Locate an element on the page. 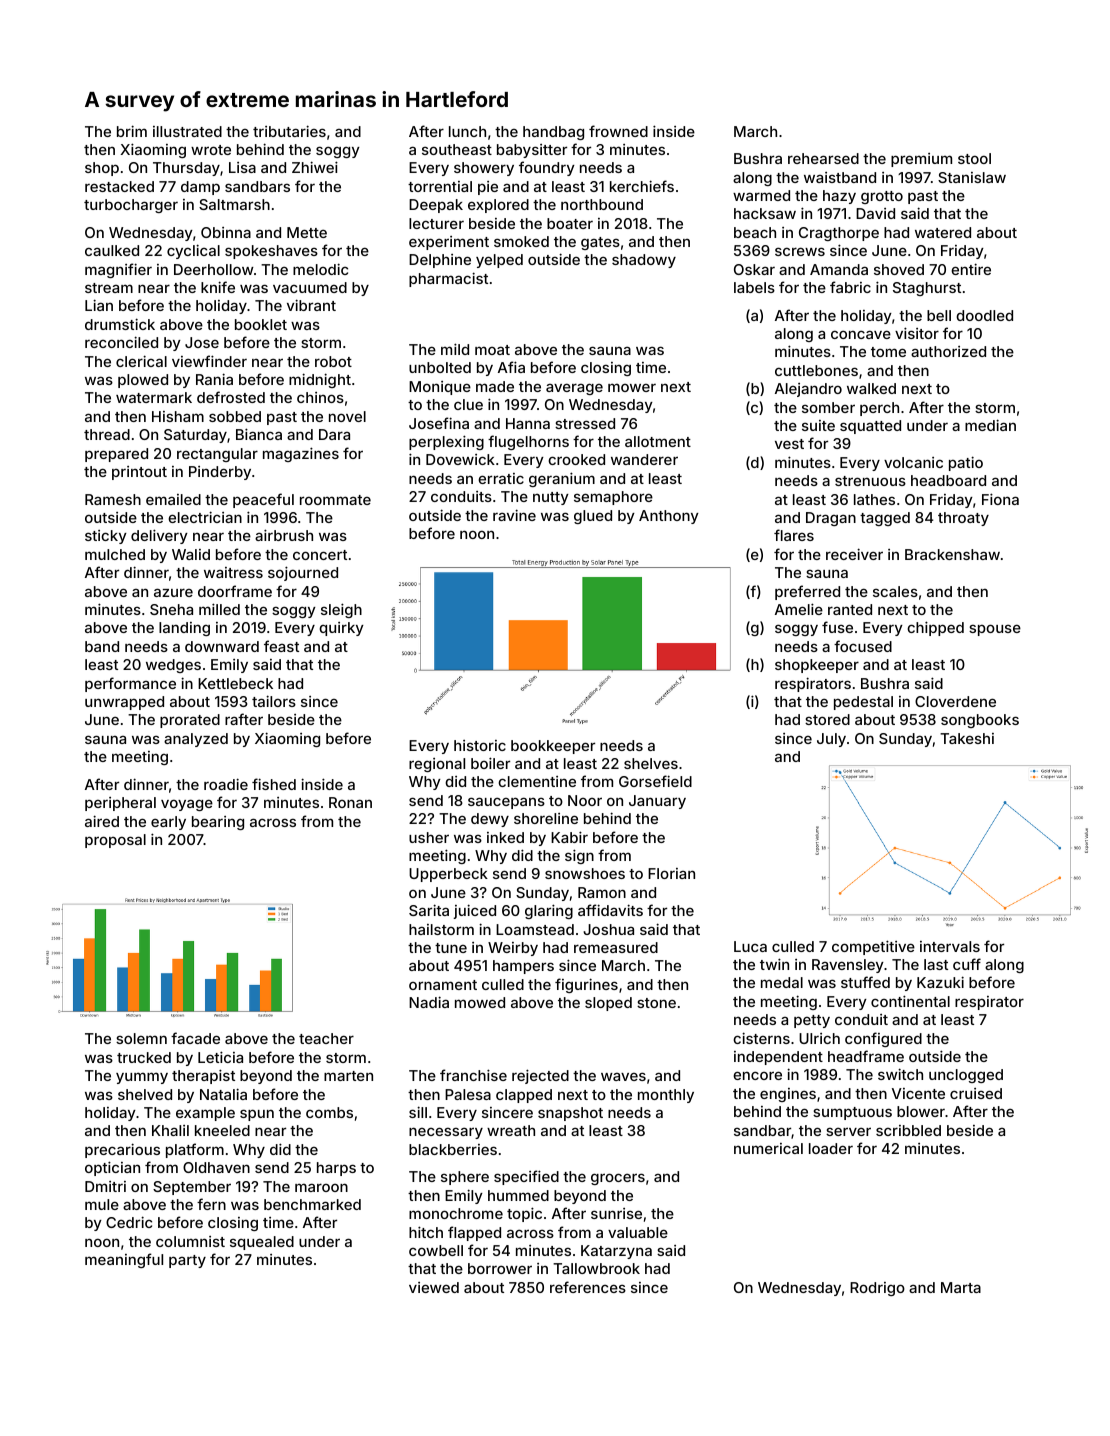  doodled is located at coordinates (984, 315).
